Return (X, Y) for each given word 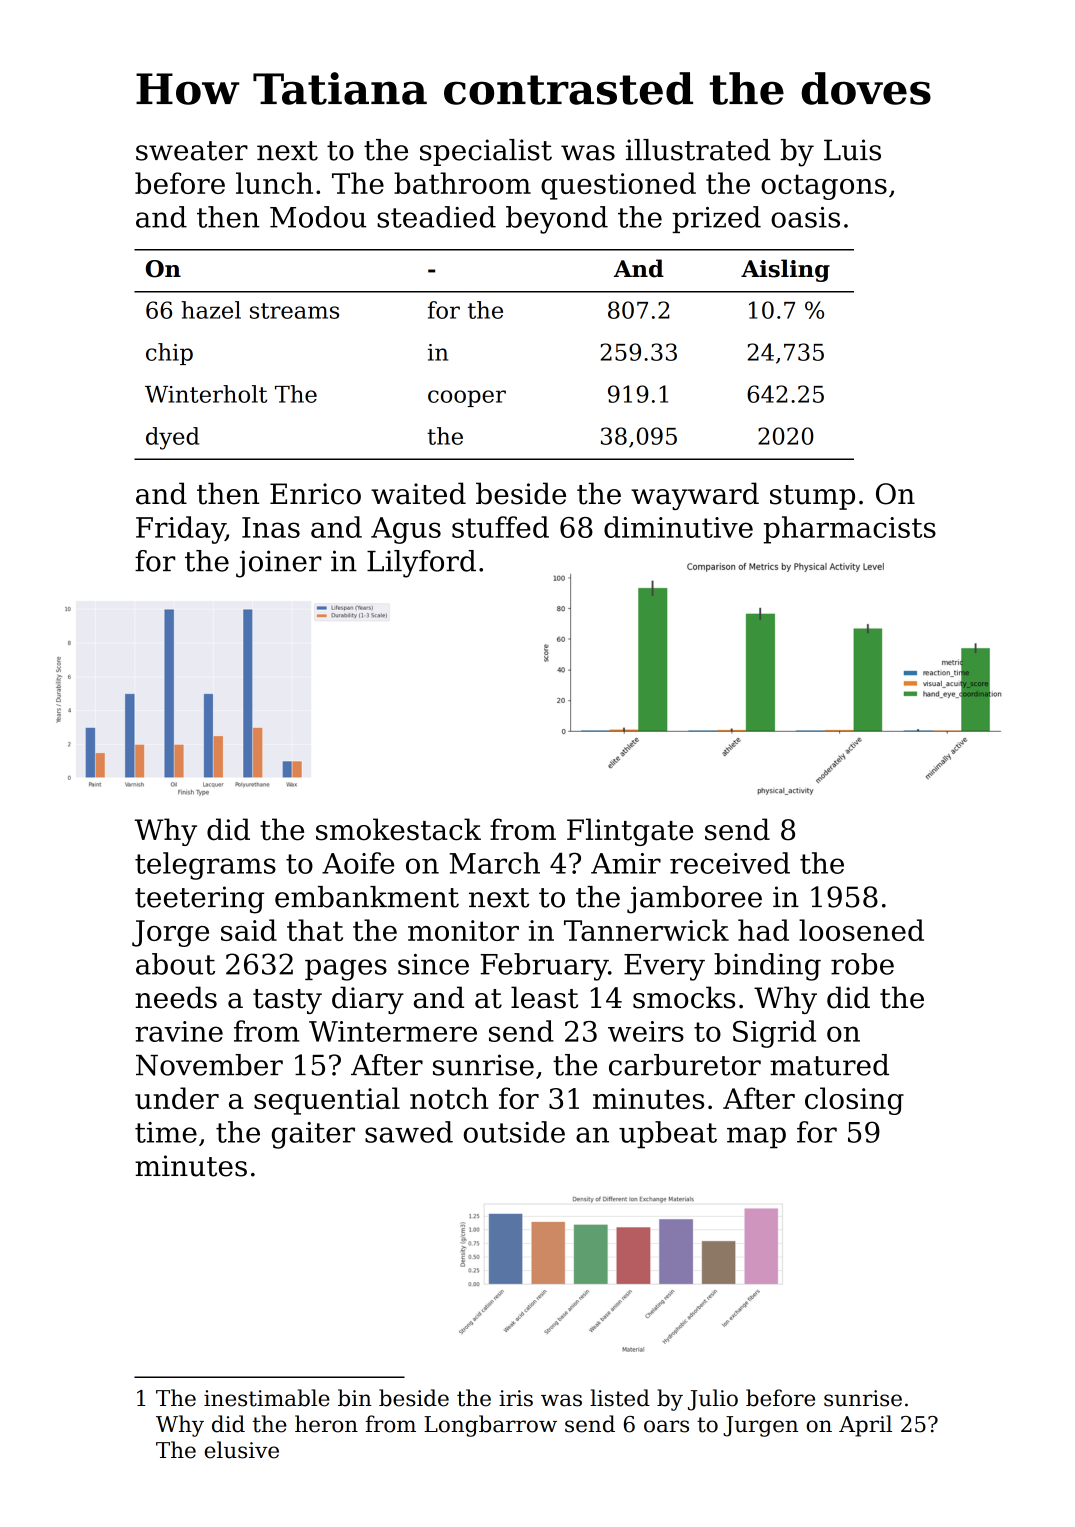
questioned (618, 186)
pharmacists (850, 530)
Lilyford (421, 564)
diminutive (678, 527)
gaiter (313, 1135)
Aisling (785, 270)
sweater (192, 151)
